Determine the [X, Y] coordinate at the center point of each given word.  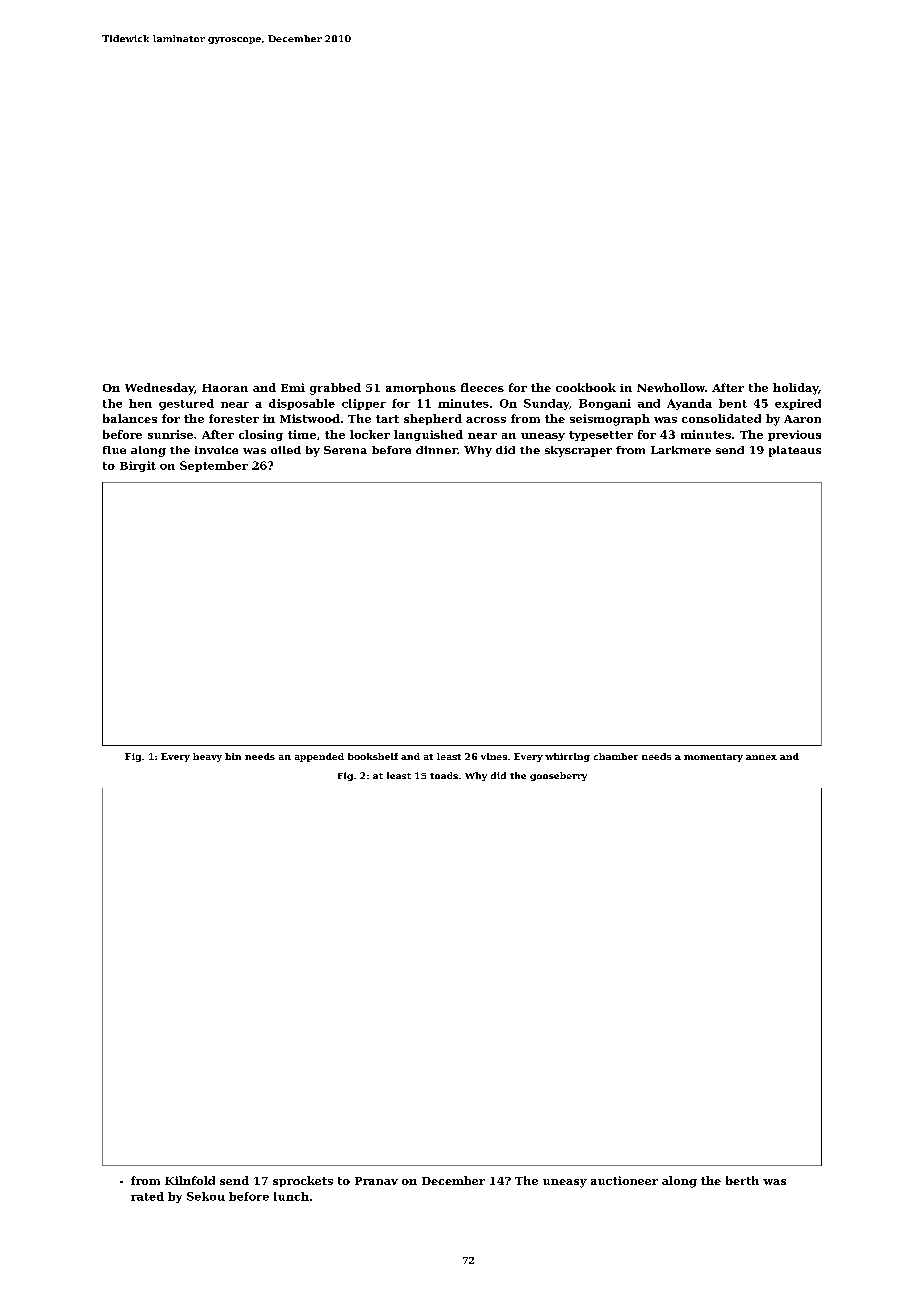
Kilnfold [190, 1180]
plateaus [795, 451]
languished [428, 435]
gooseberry [558, 776]
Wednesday [159, 389]
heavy [207, 757]
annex [761, 757]
